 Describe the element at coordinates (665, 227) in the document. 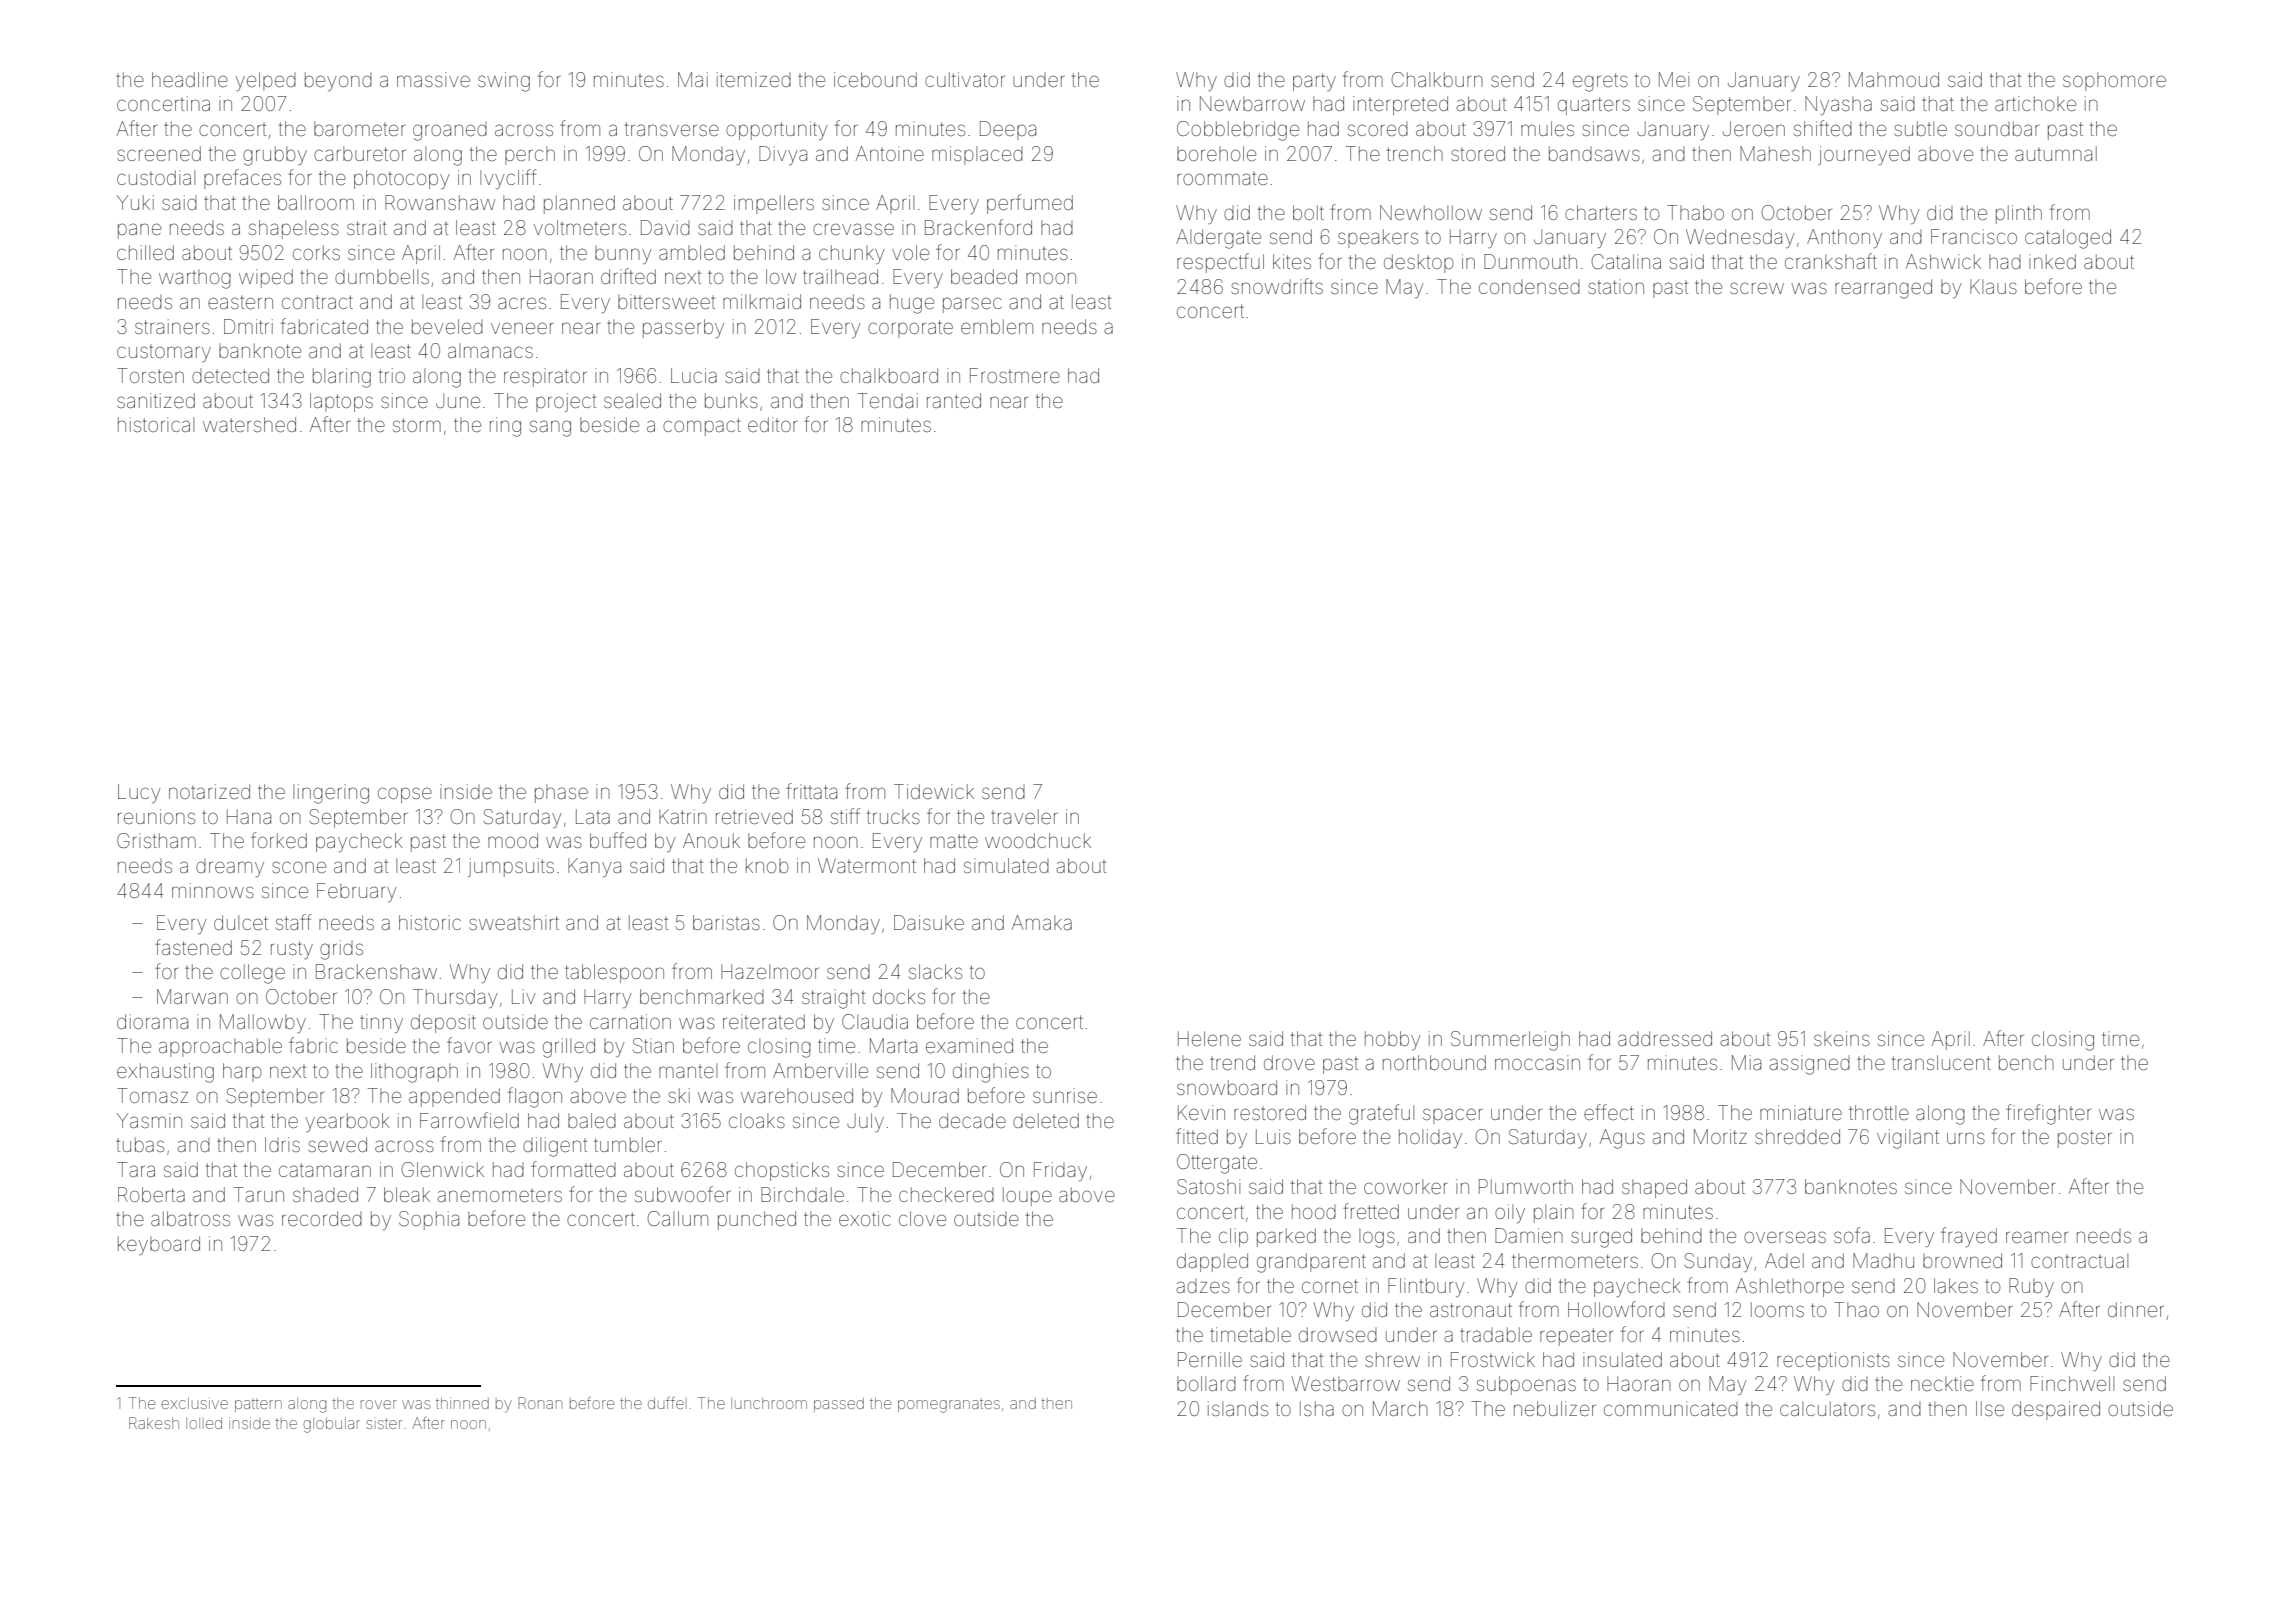

I see `David` at that location.
